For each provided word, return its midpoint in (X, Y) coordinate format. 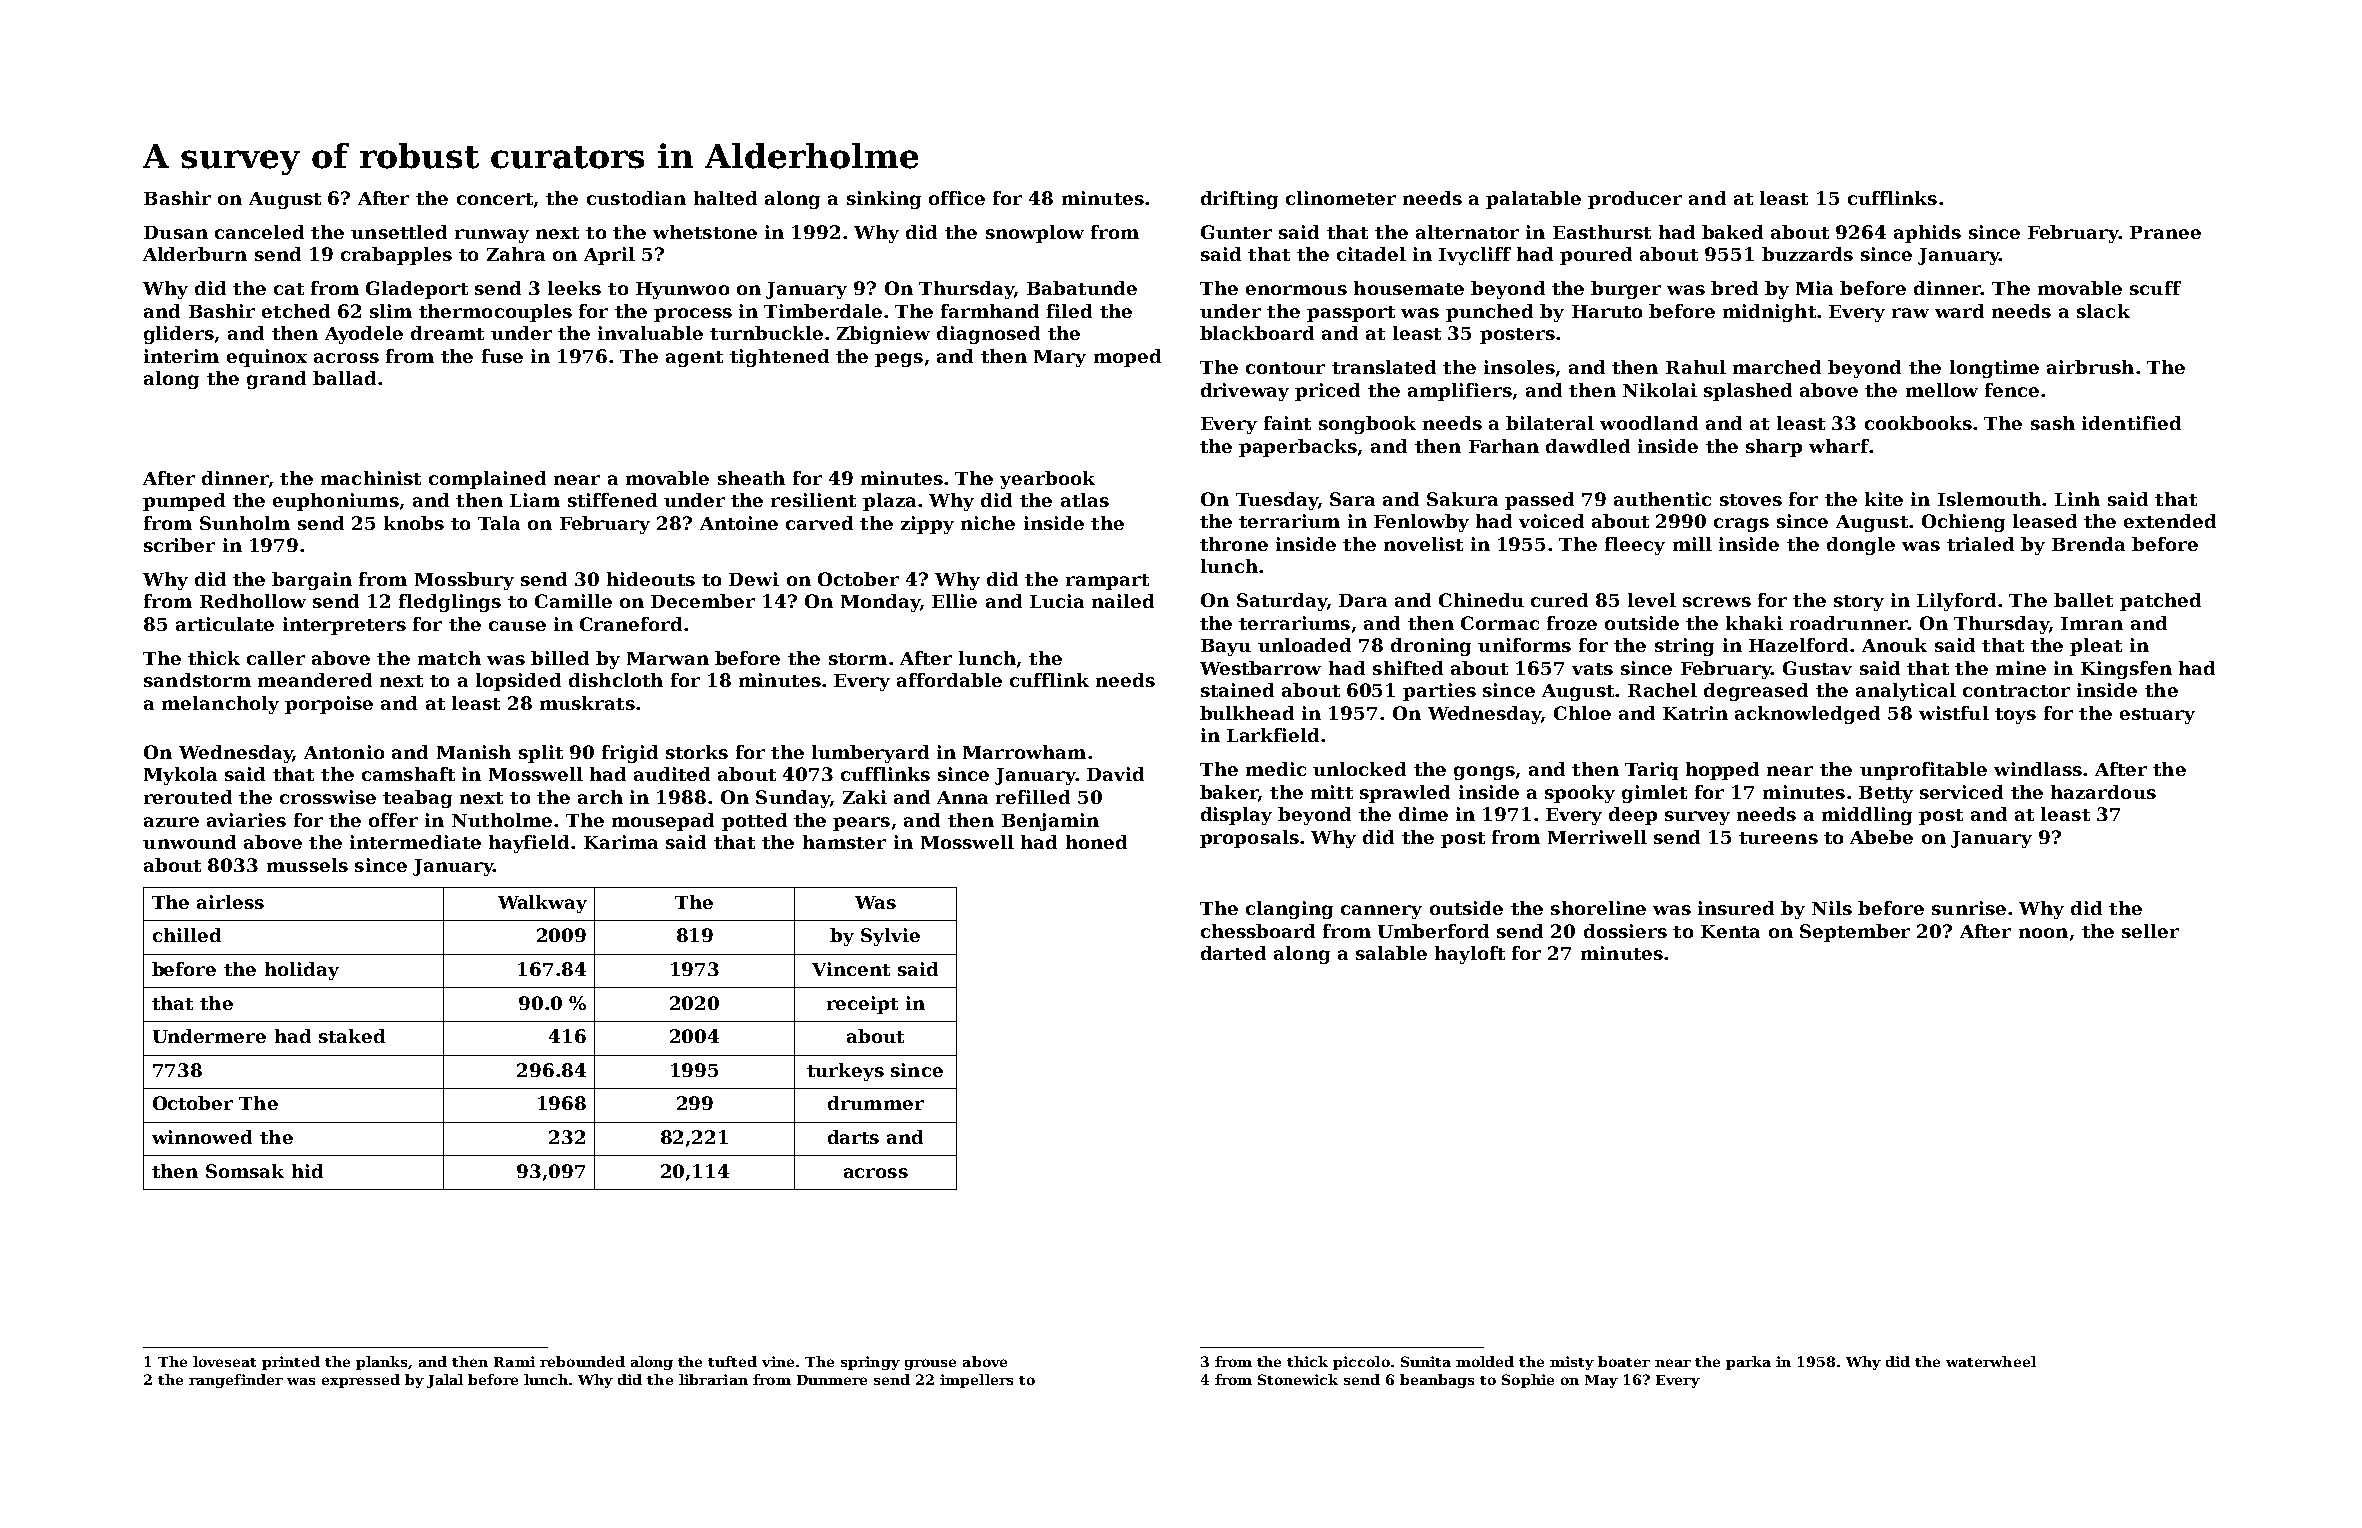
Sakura (1462, 499)
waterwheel (1991, 1361)
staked (352, 1036)
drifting (1239, 200)
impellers (976, 1381)
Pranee (2165, 232)
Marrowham (1024, 752)
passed (1539, 501)
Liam (535, 500)
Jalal (445, 1381)
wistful (1954, 713)
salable (1391, 953)
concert (495, 199)
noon (2043, 933)
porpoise (329, 705)
